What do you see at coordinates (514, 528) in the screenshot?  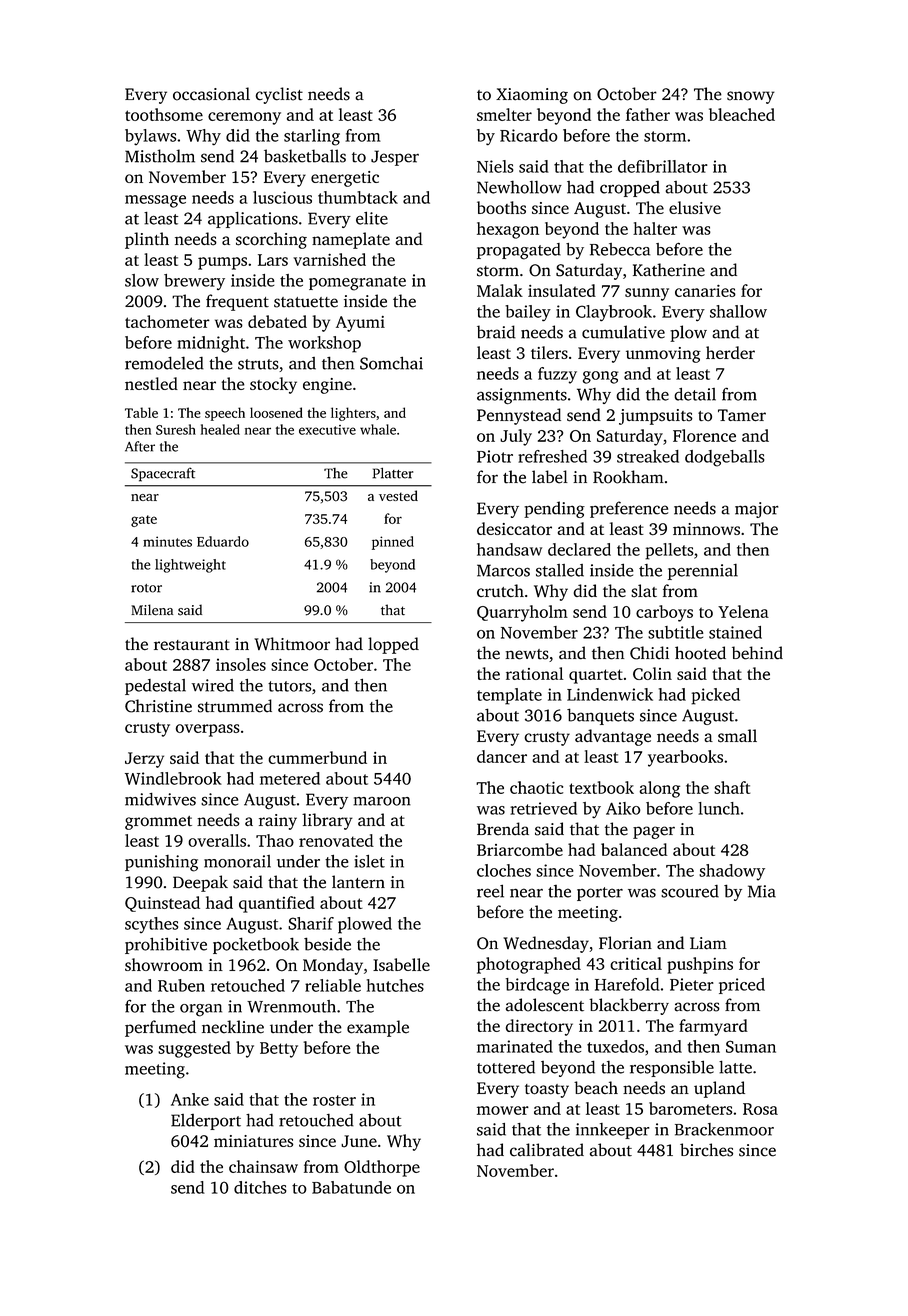 I see `desiccator` at bounding box center [514, 528].
